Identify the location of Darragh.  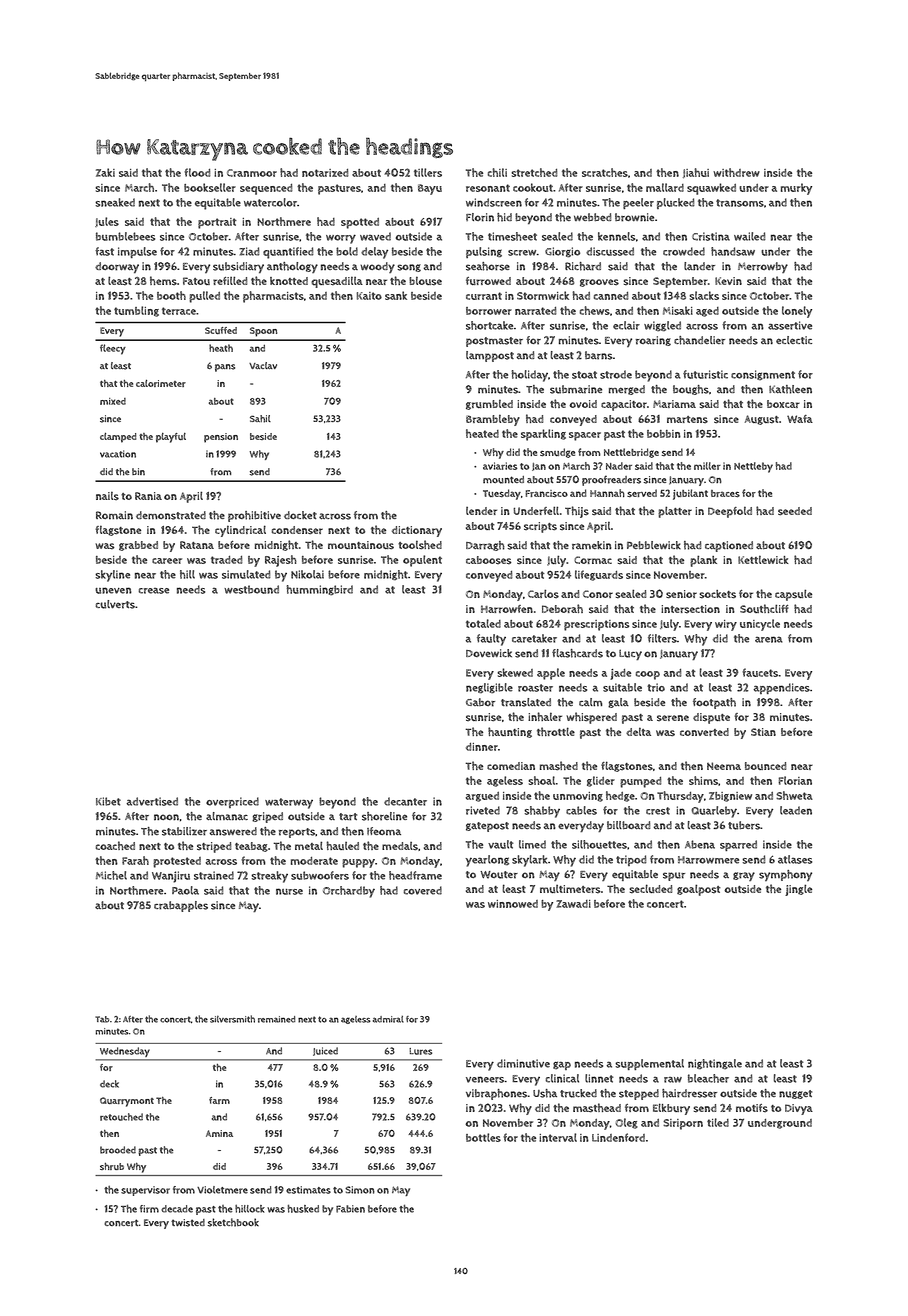
(485, 546).
